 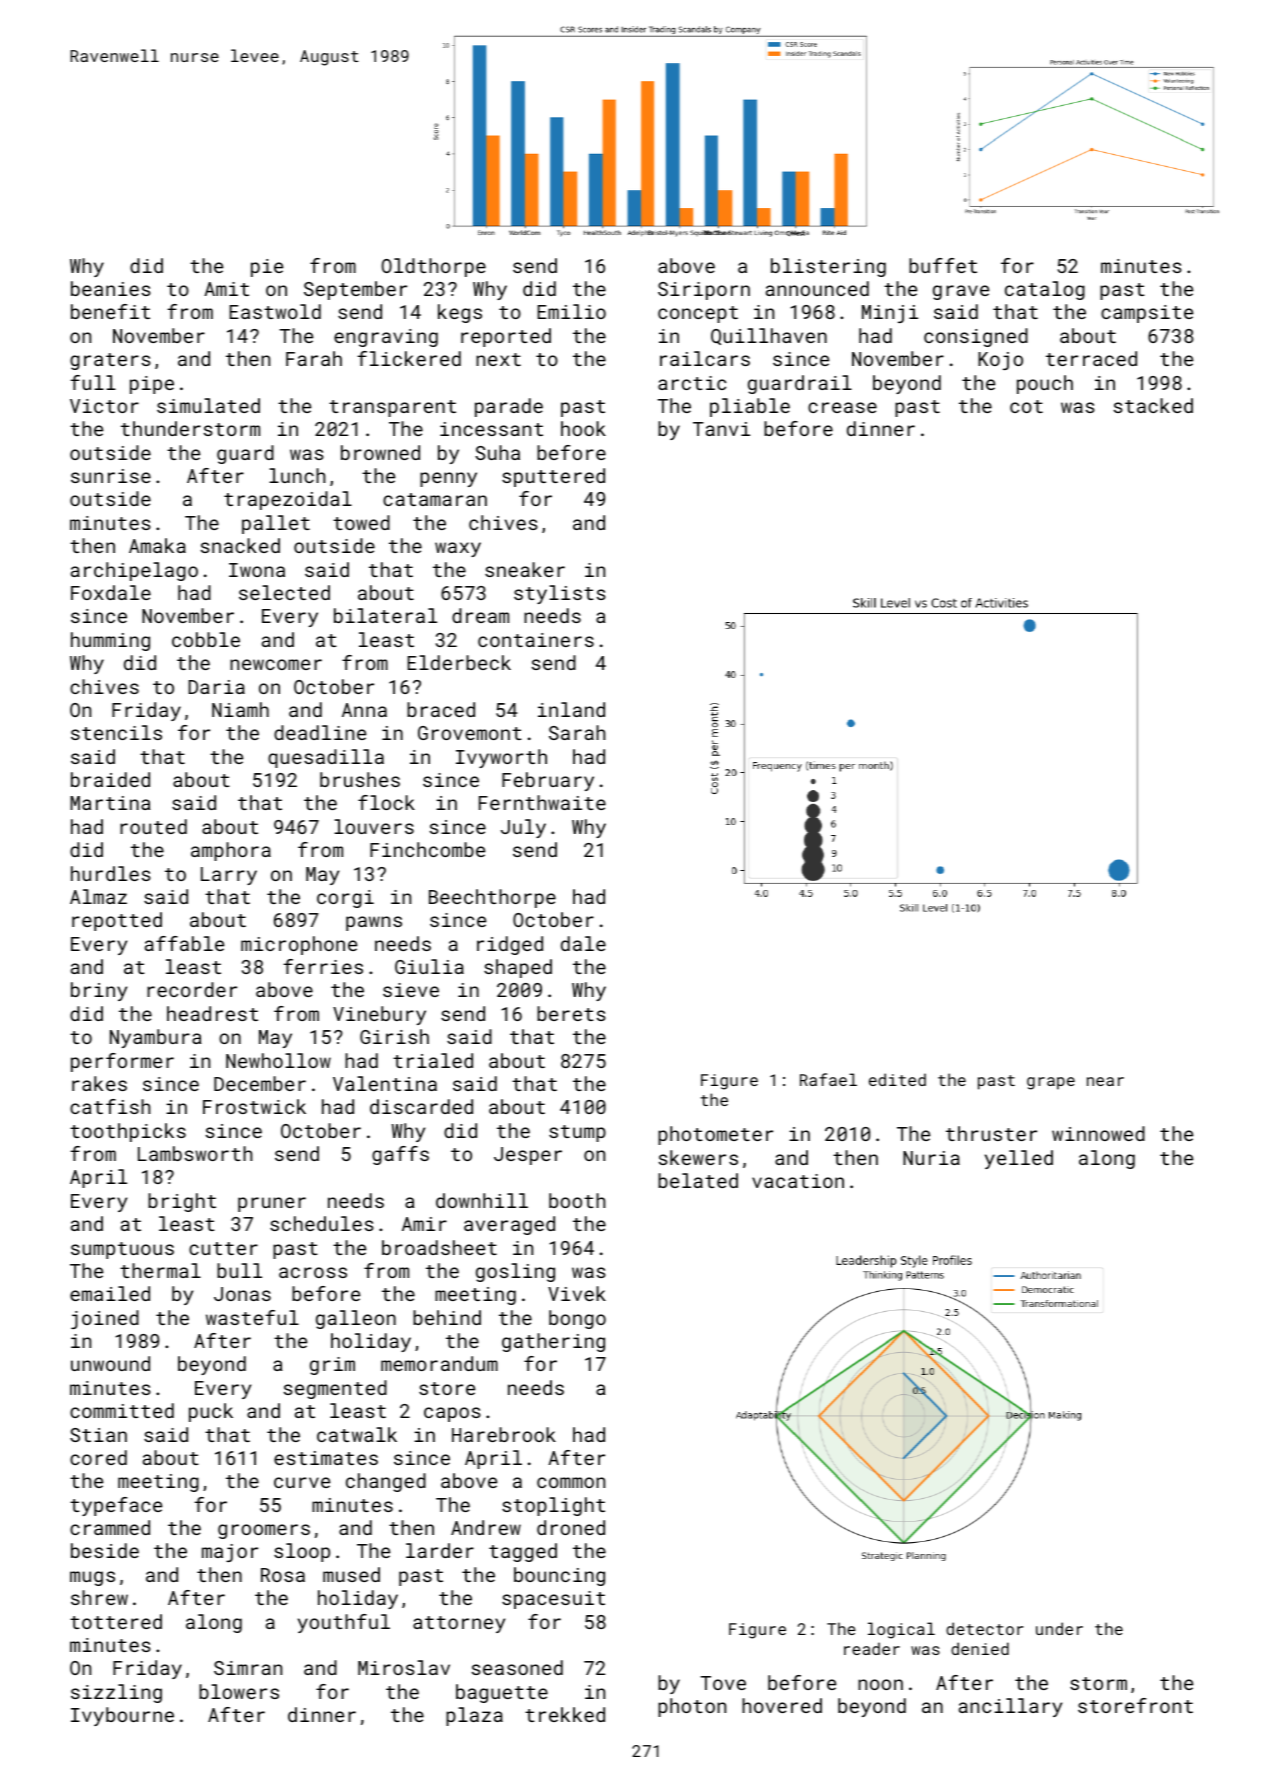 What do you see at coordinates (240, 709) in the screenshot?
I see `Niamh` at bounding box center [240, 709].
